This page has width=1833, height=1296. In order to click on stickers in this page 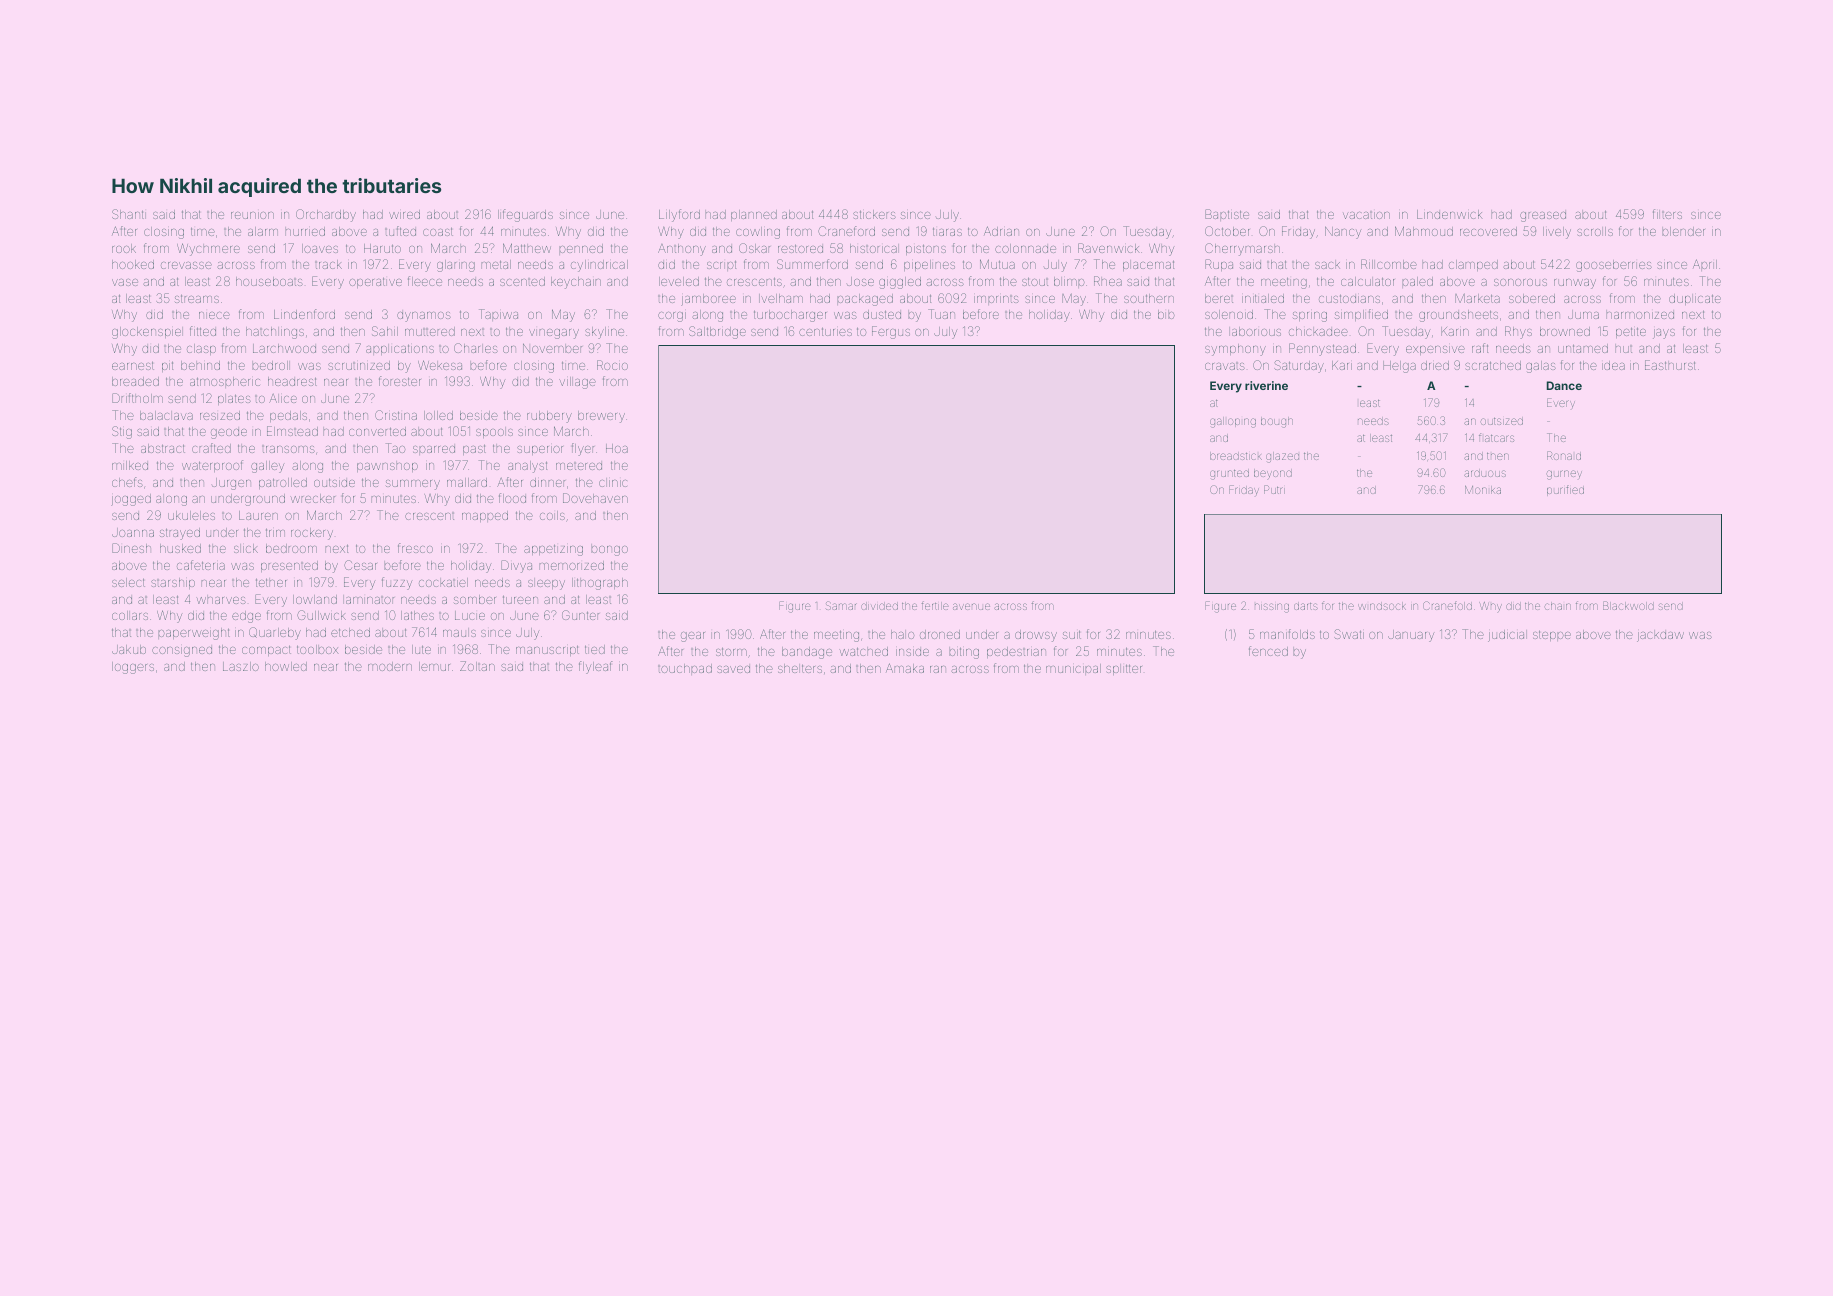, I will do `click(874, 214)`.
